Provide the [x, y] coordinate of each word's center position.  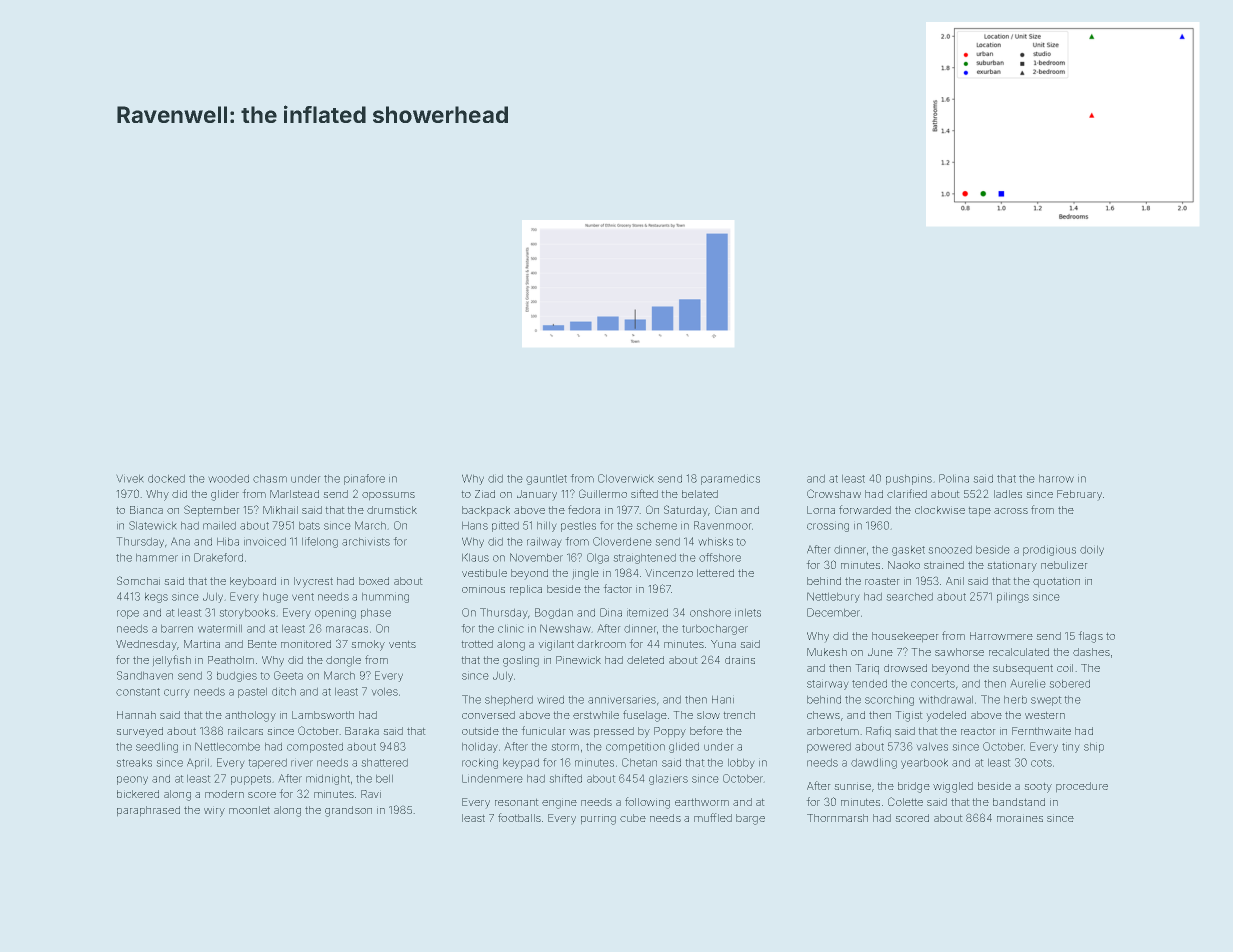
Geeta [288, 675]
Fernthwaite [1041, 731]
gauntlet [546, 479]
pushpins [909, 479]
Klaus [475, 557]
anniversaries [622, 699]
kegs [156, 597]
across [1011, 511]
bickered [138, 794]
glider [225, 495]
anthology [250, 716]
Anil [955, 581]
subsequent [1023, 669]
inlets [748, 612]
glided [684, 747]
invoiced [265, 541]
